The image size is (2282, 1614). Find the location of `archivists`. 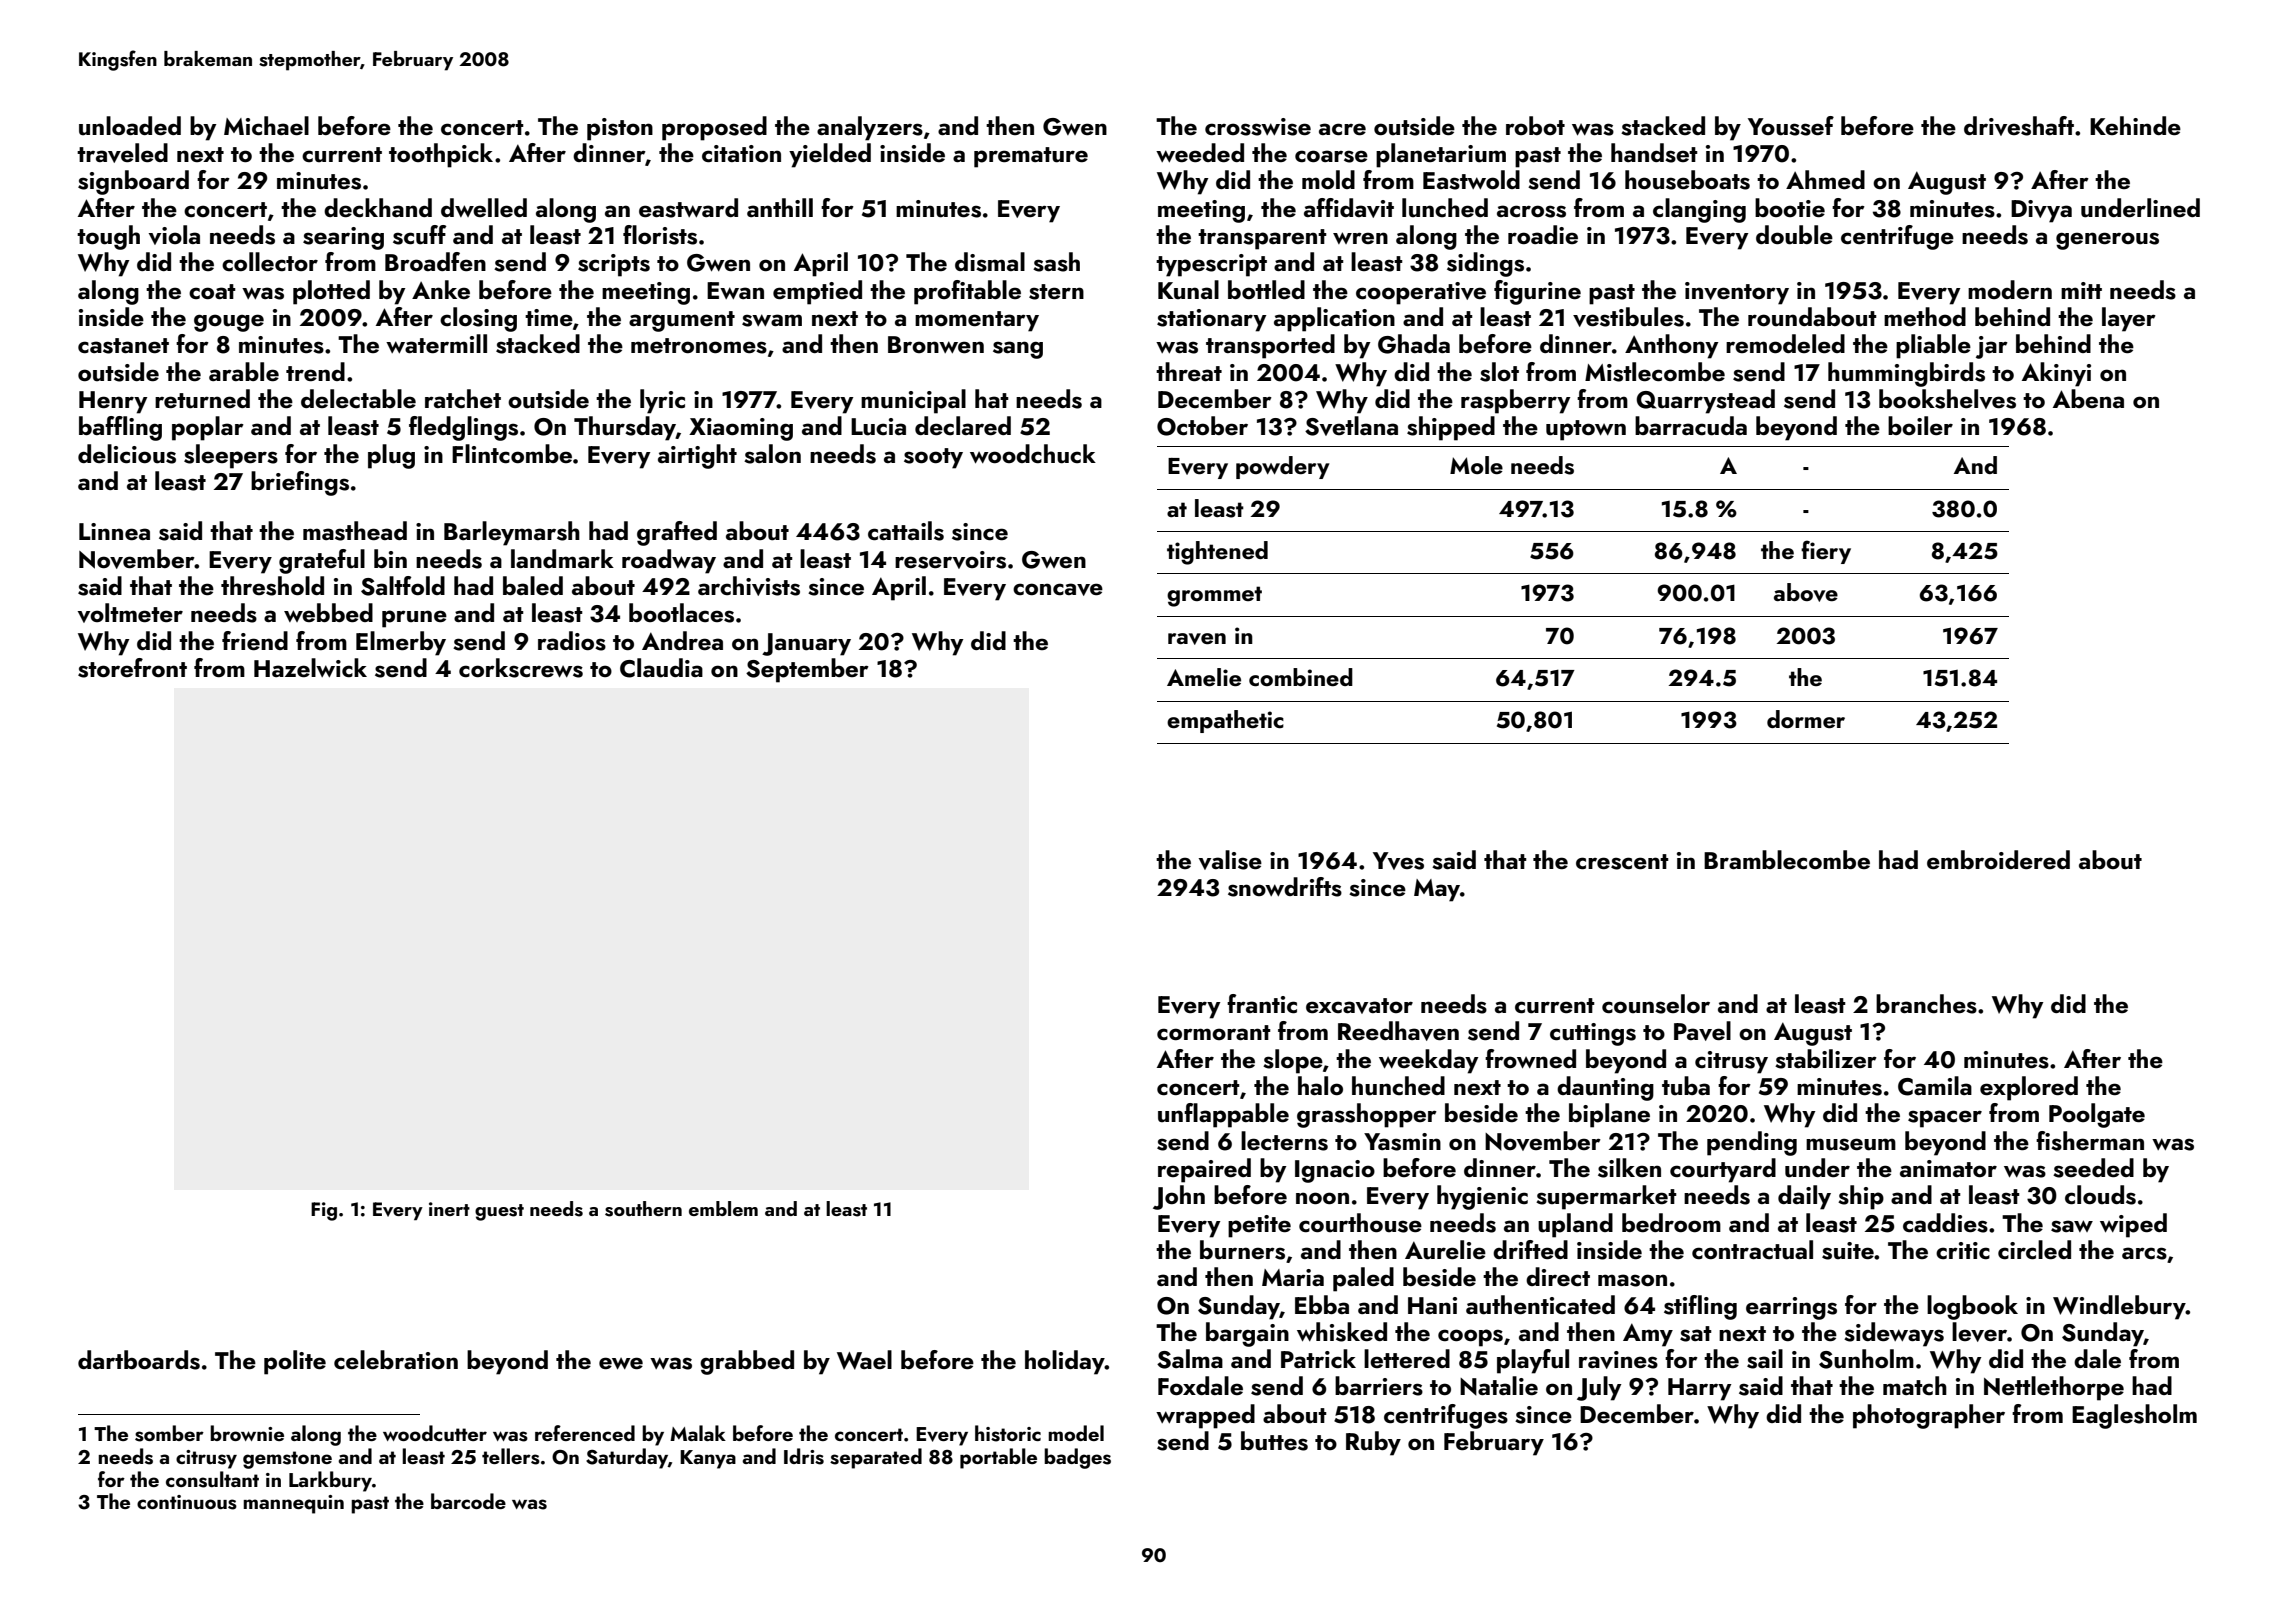

archivists is located at coordinates (749, 586).
